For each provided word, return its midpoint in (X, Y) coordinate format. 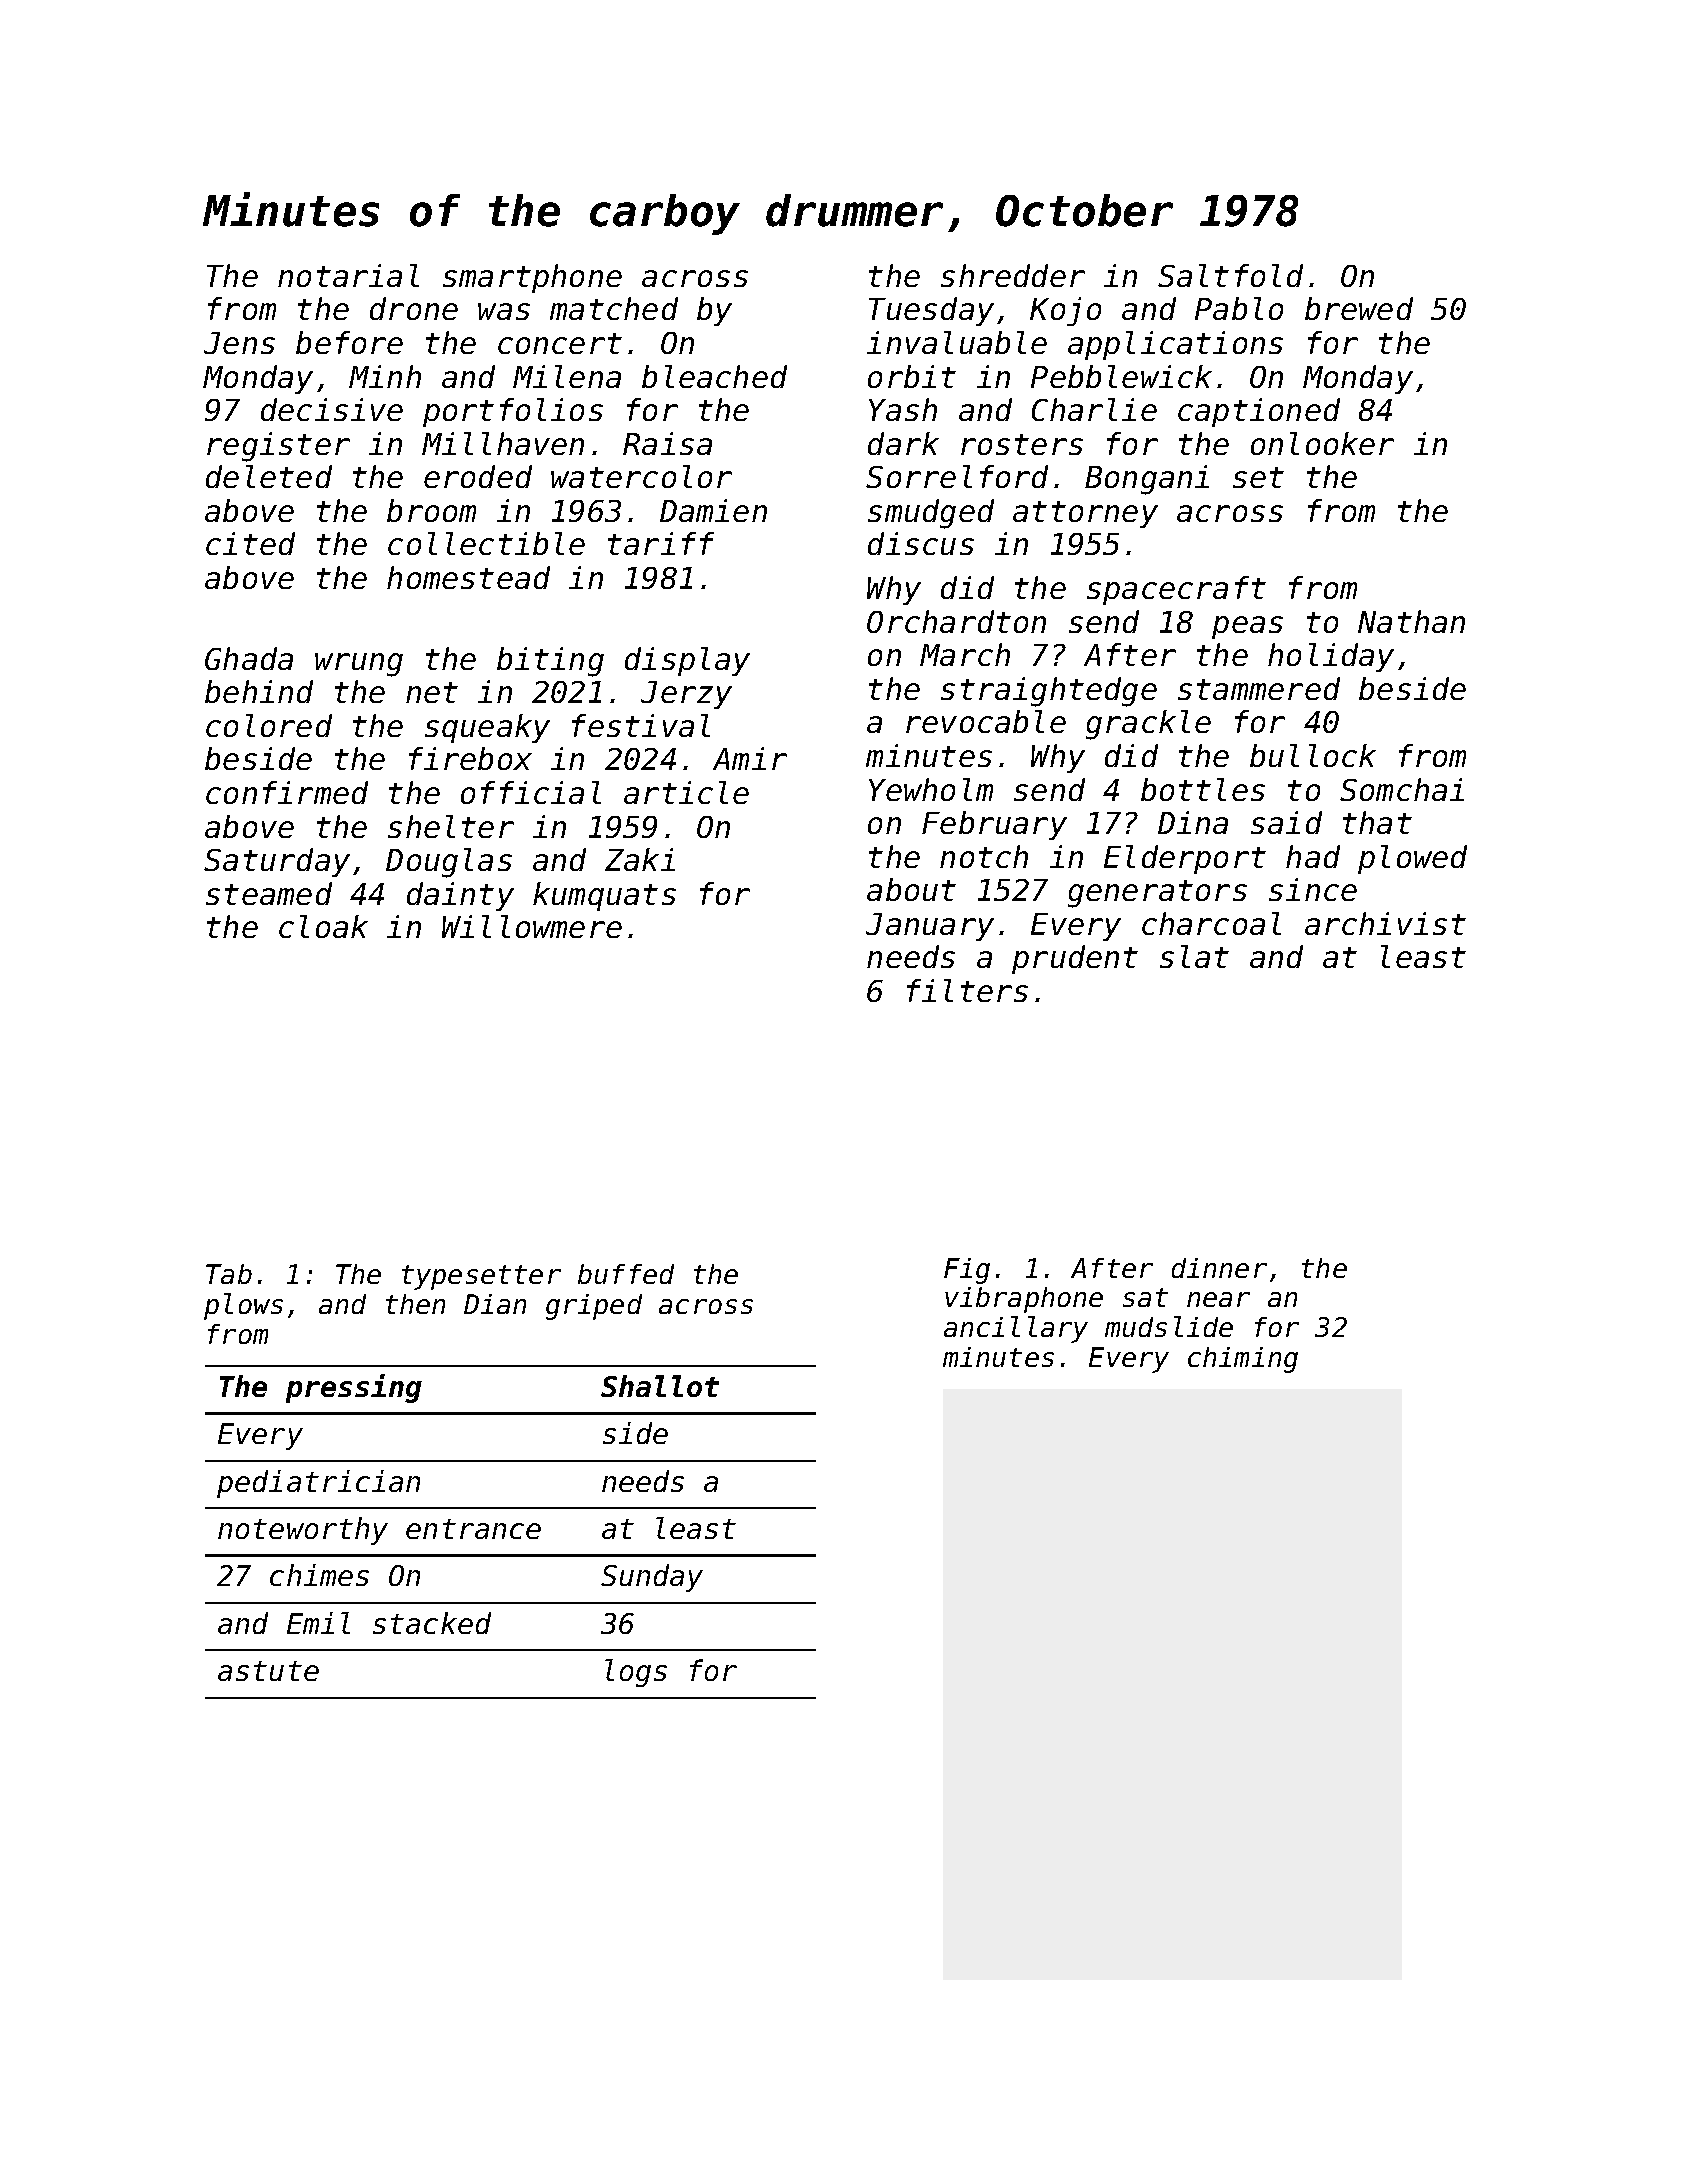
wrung (359, 665)
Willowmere (532, 926)
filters (967, 990)
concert (560, 343)
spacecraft (1176, 590)
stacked (432, 1623)
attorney (1085, 514)
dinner (1219, 1268)
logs (636, 1673)
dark (903, 443)
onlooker (1322, 443)
